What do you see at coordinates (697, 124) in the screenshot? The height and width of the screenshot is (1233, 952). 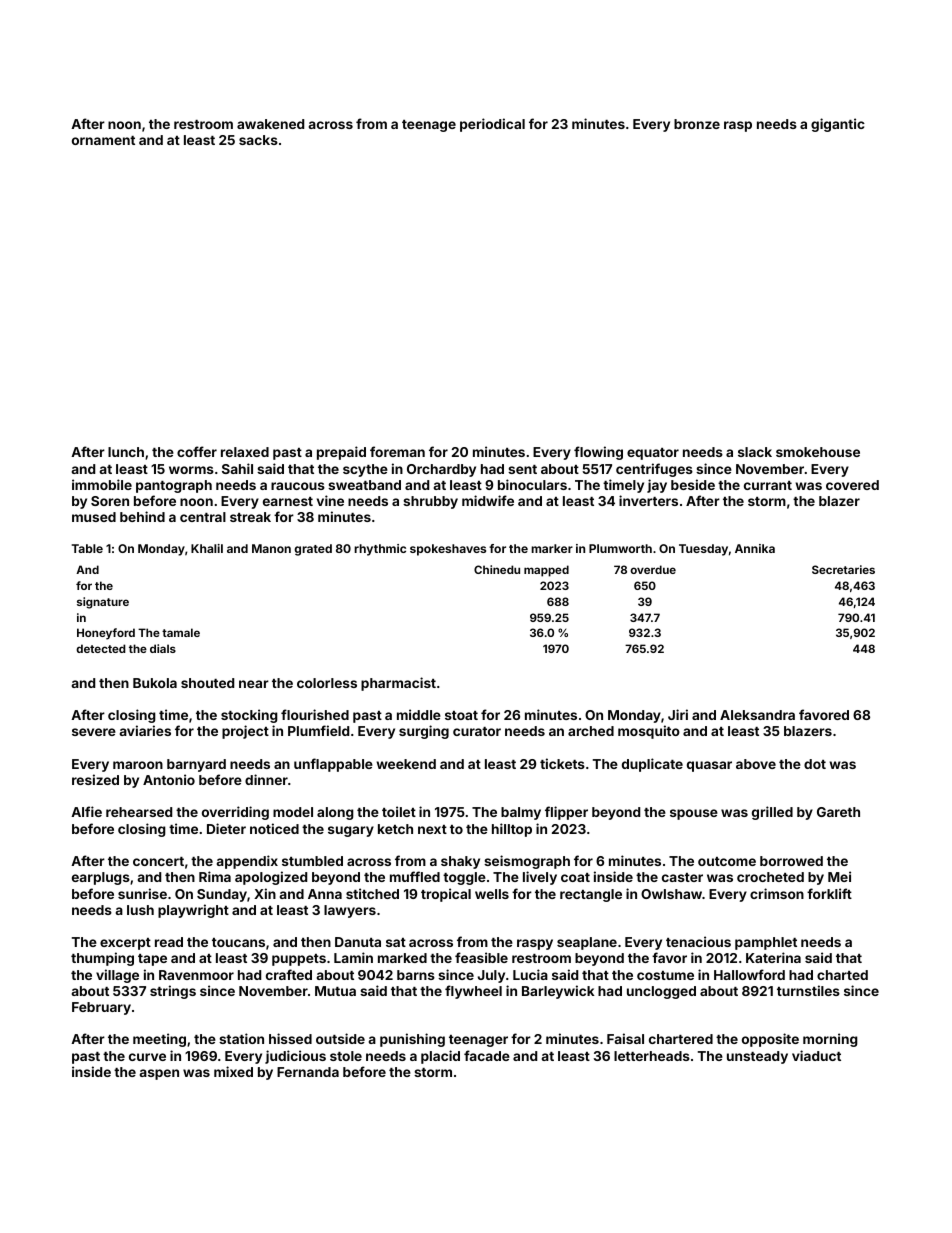 I see `bronze` at bounding box center [697, 124].
